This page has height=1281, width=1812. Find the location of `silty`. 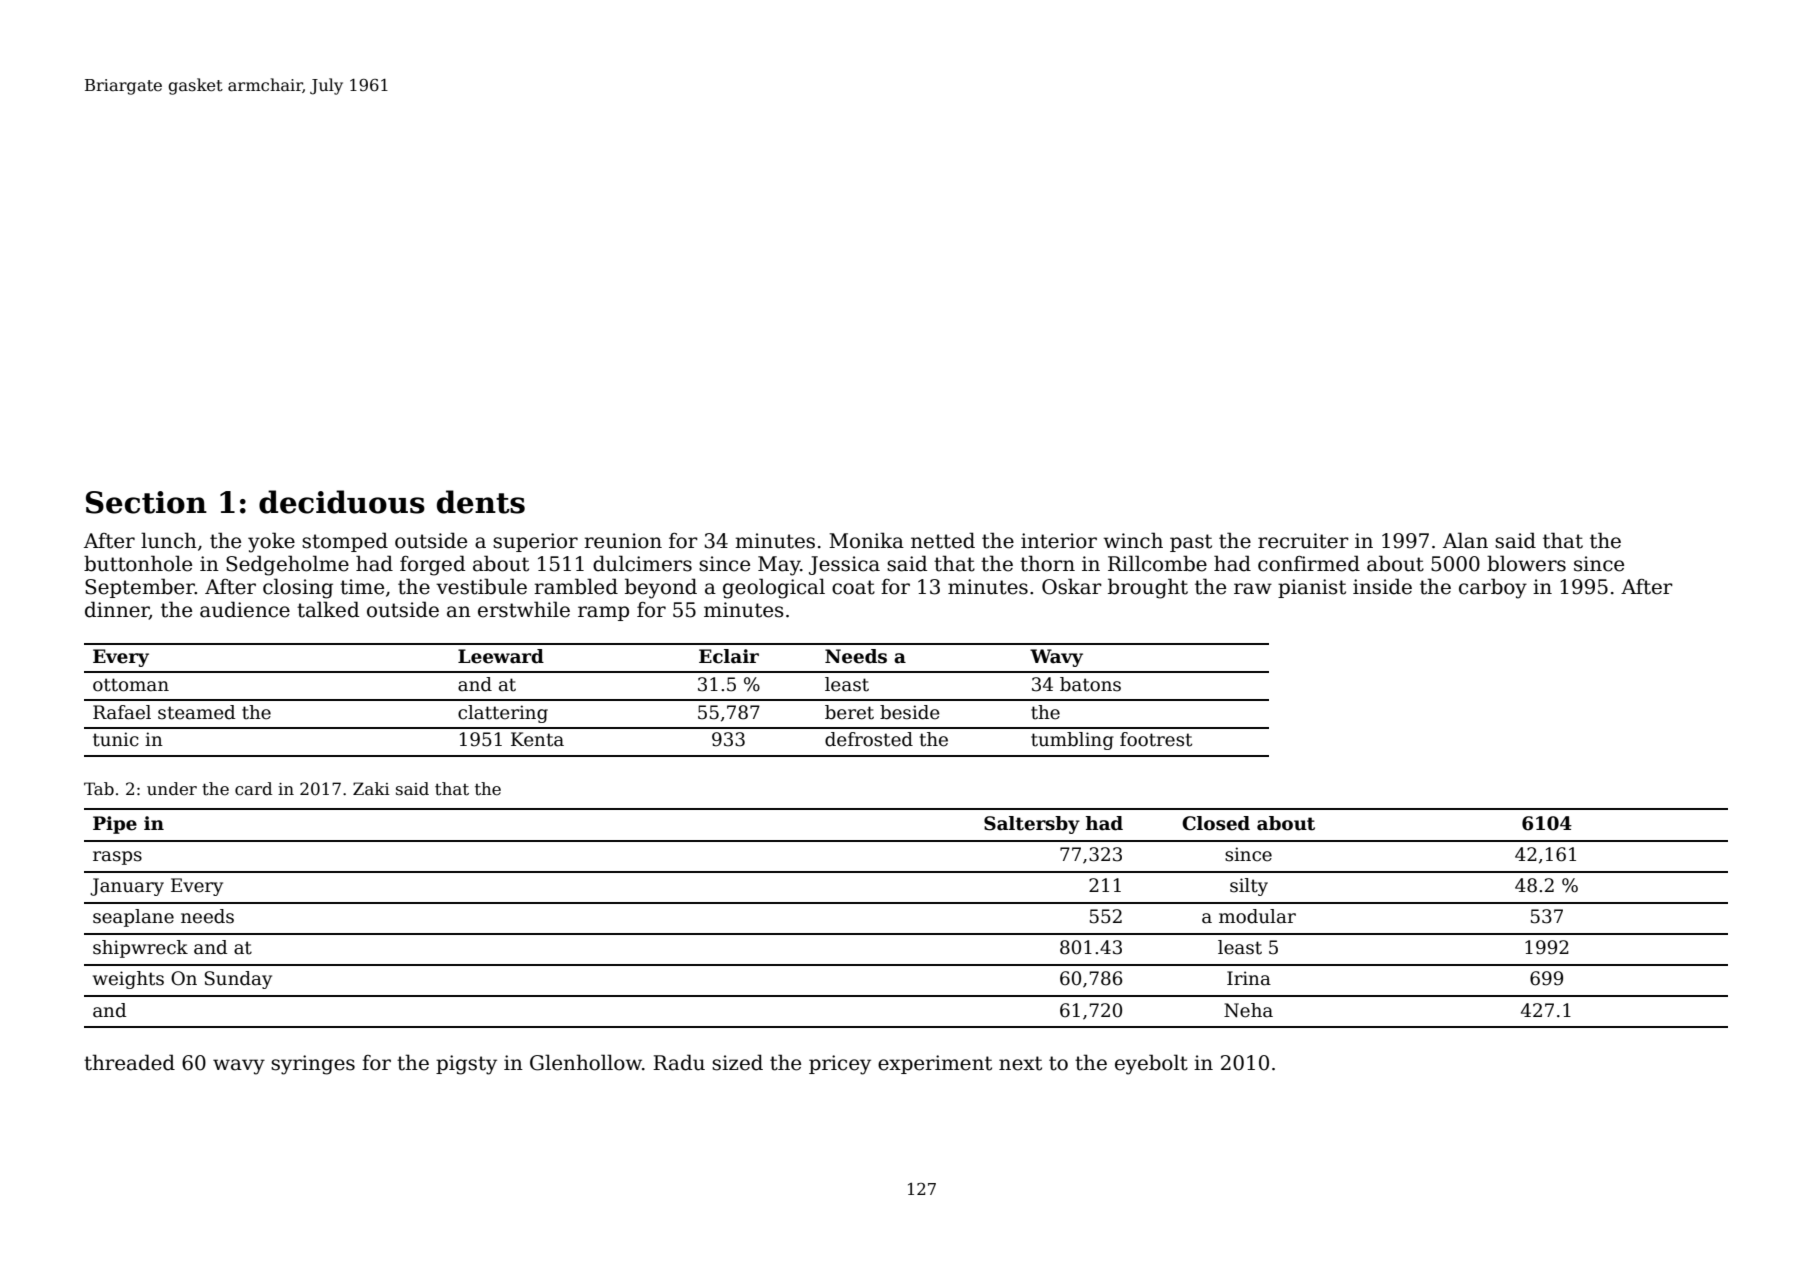

silty is located at coordinates (1249, 887).
